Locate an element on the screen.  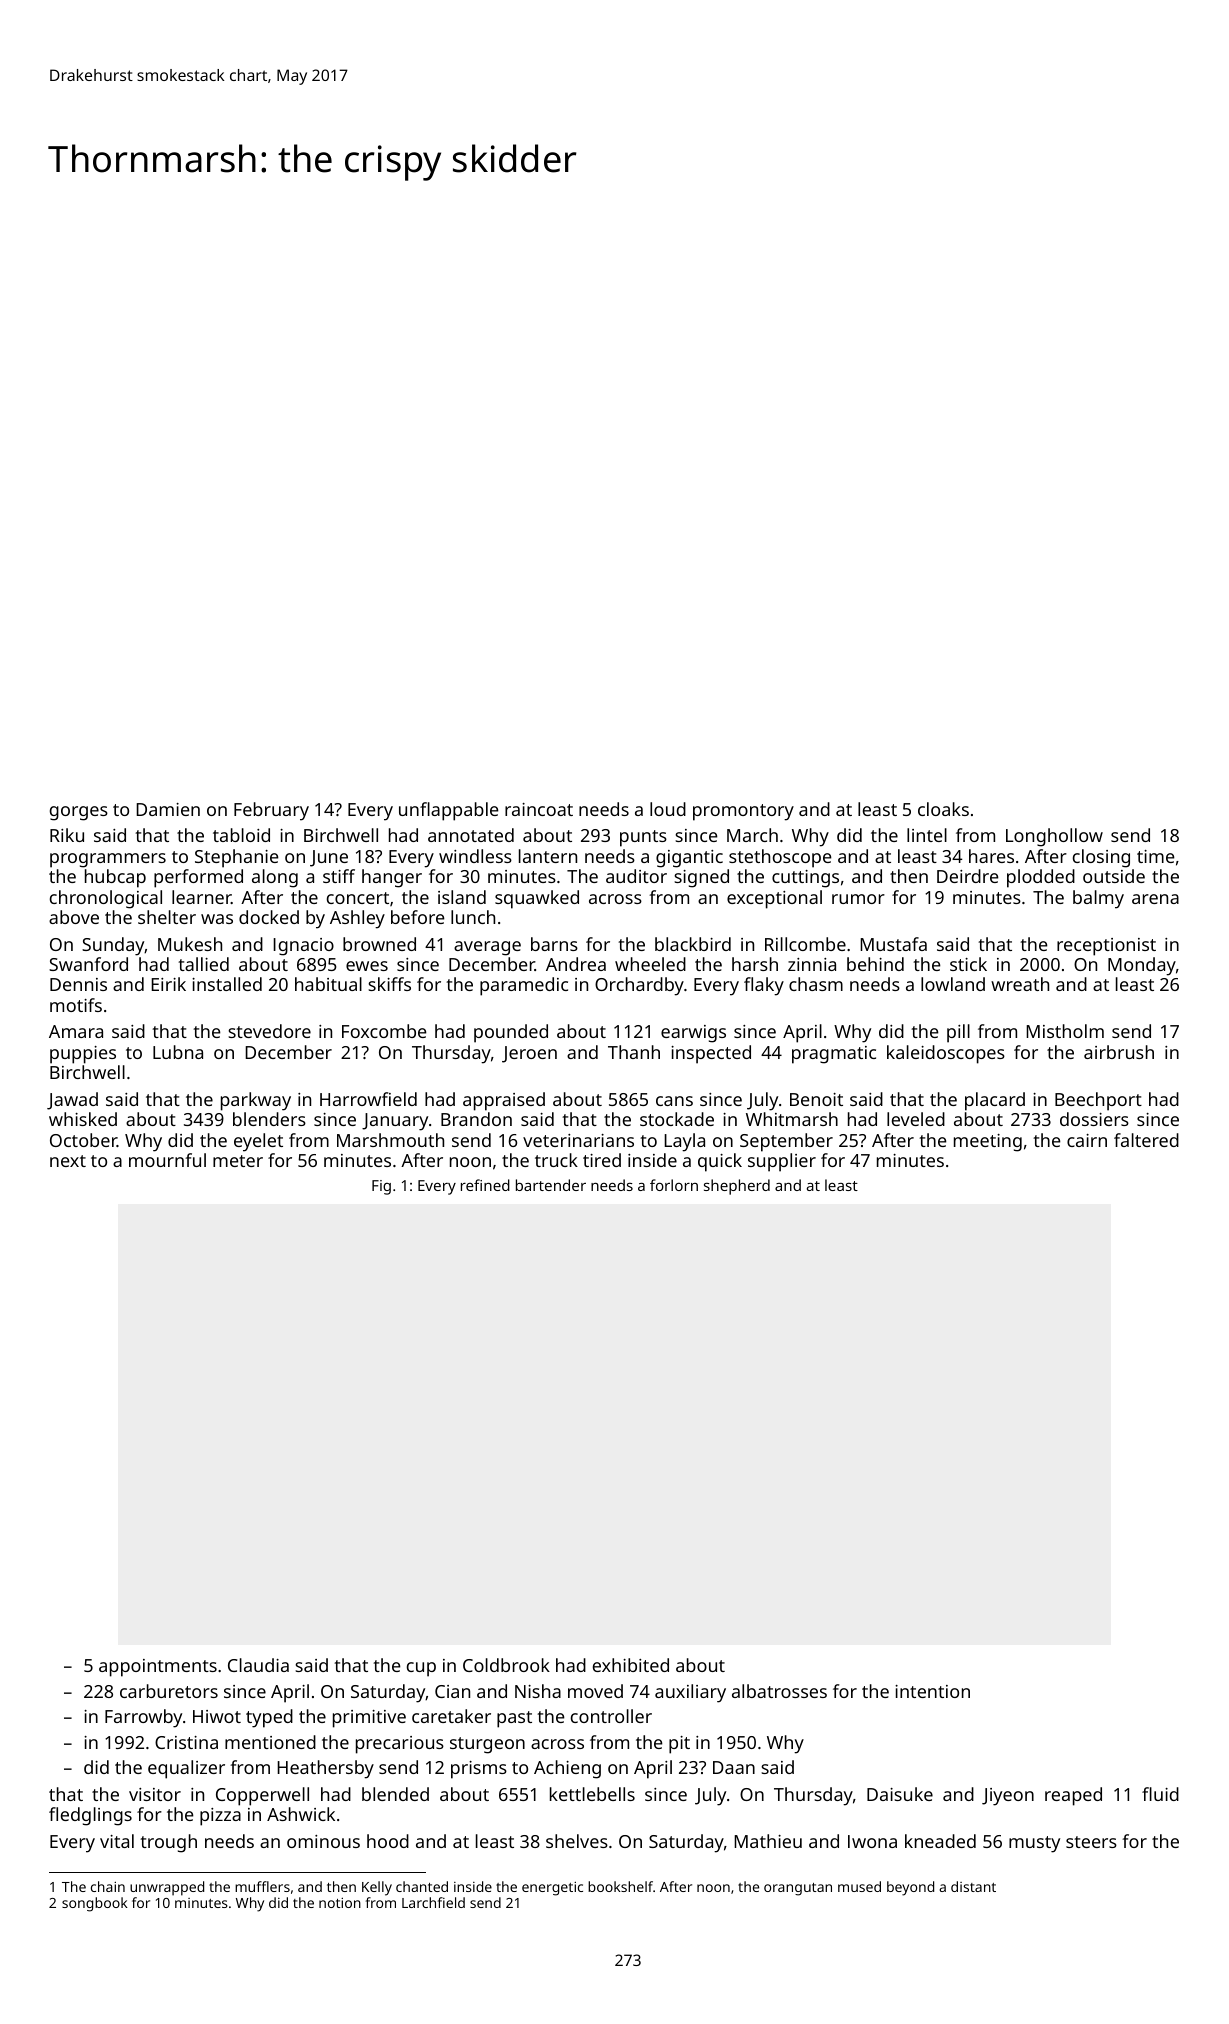
Larchfield is located at coordinates (433, 1902).
